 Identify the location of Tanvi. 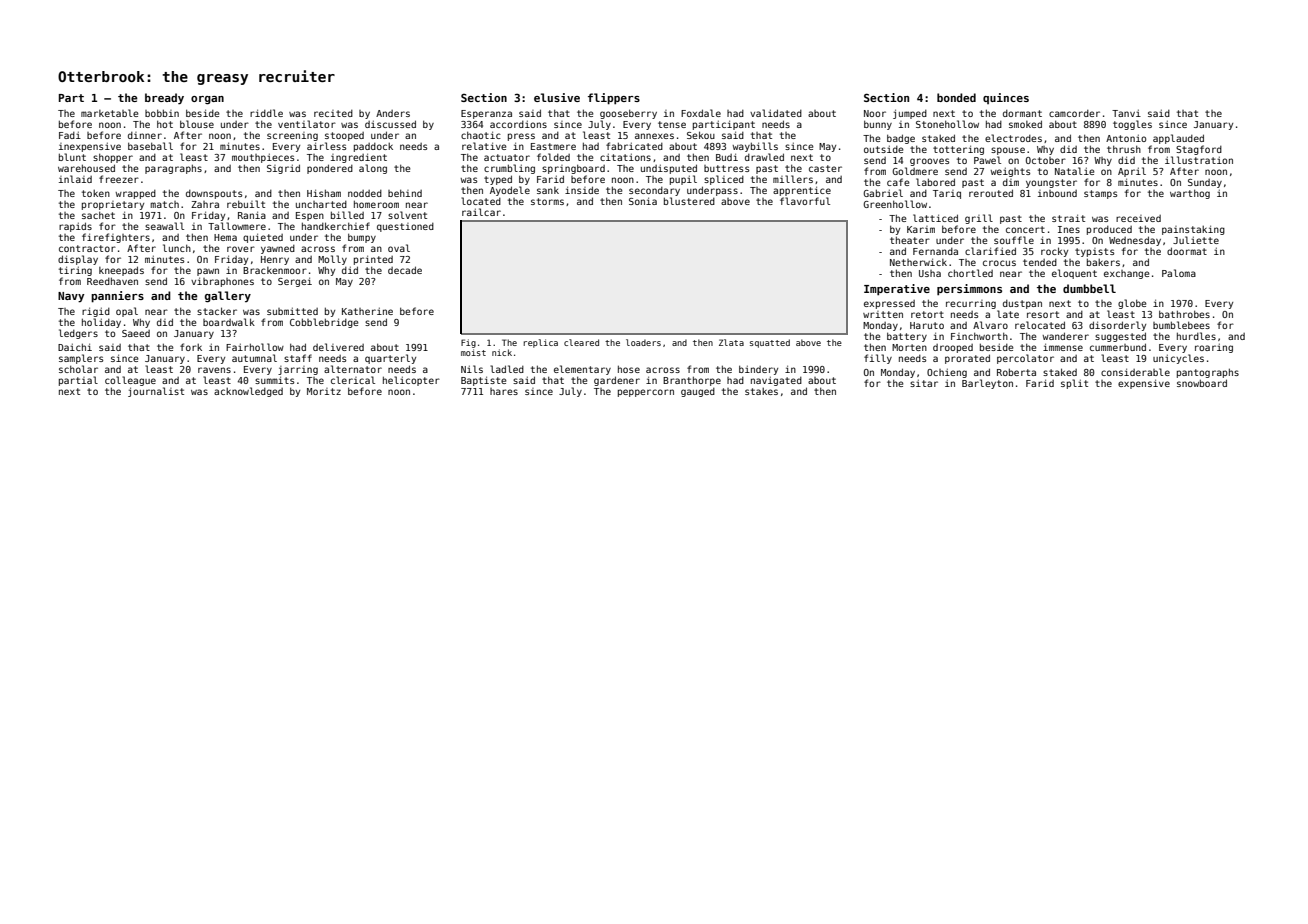
(1126, 113).
